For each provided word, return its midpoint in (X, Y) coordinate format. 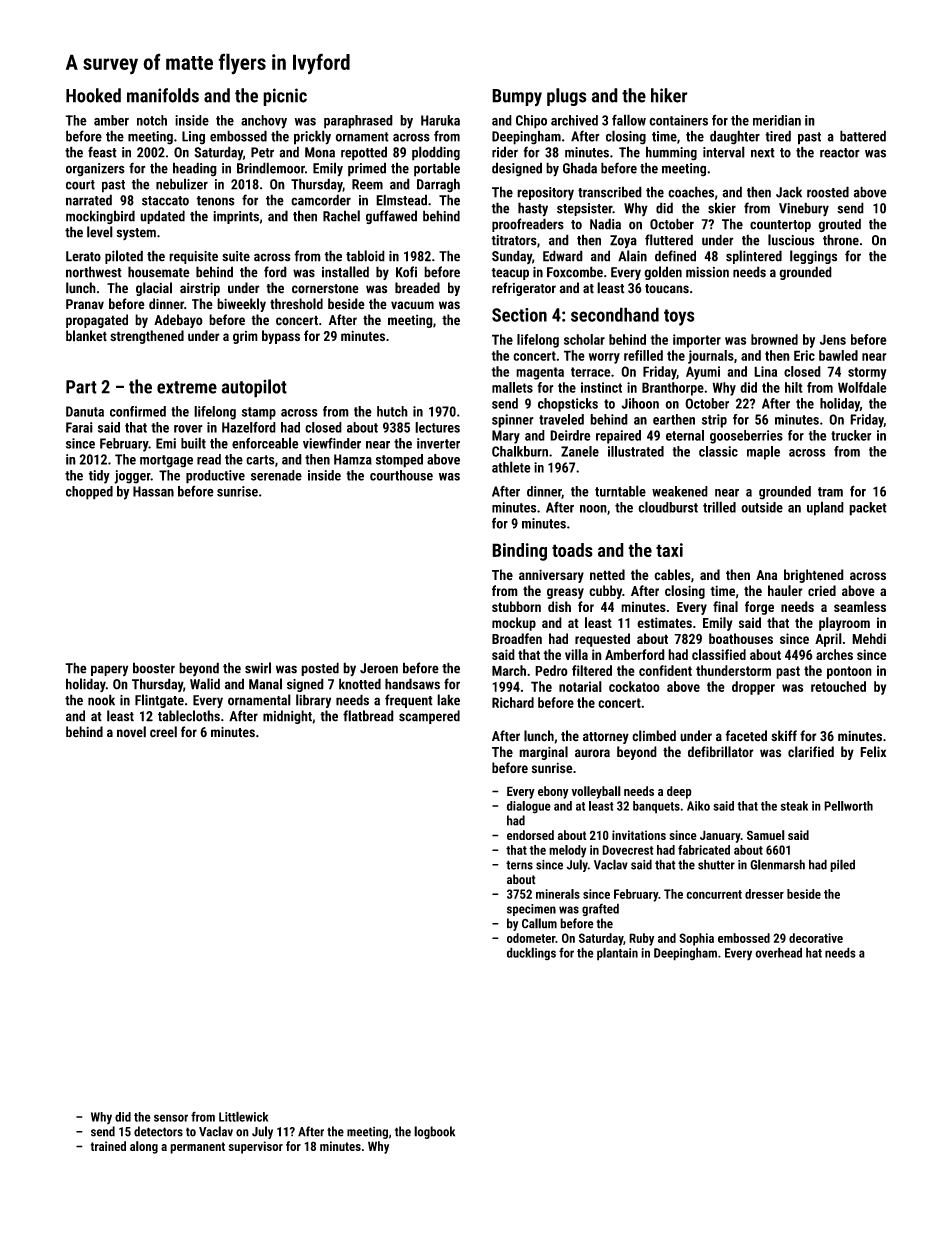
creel (163, 732)
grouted (839, 225)
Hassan (153, 491)
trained (108, 1146)
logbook (434, 1132)
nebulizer (182, 184)
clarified (811, 752)
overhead (778, 952)
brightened (814, 576)
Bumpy (517, 97)
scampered (429, 717)
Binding (519, 552)
